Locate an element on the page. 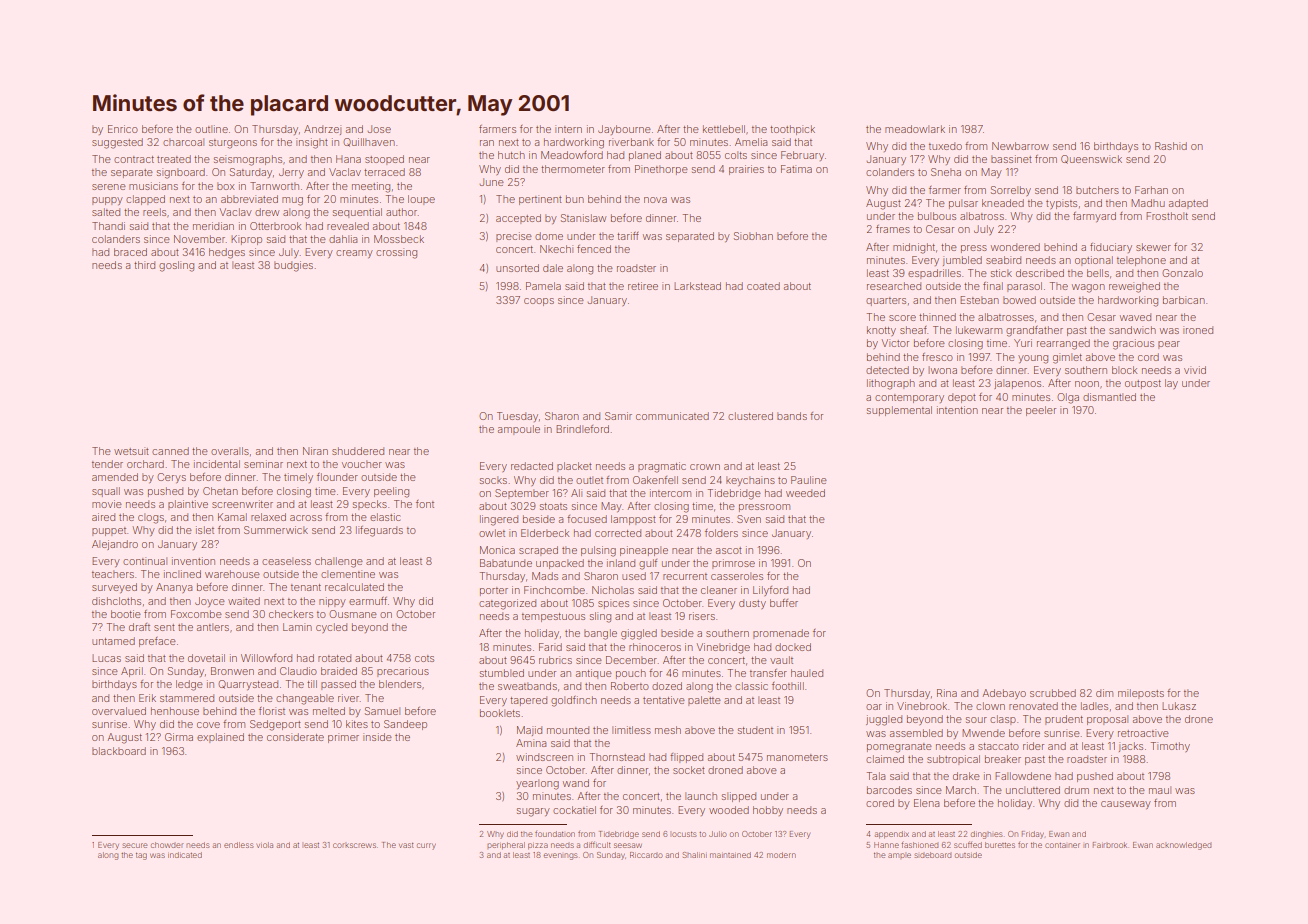  shuddered is located at coordinates (358, 451).
